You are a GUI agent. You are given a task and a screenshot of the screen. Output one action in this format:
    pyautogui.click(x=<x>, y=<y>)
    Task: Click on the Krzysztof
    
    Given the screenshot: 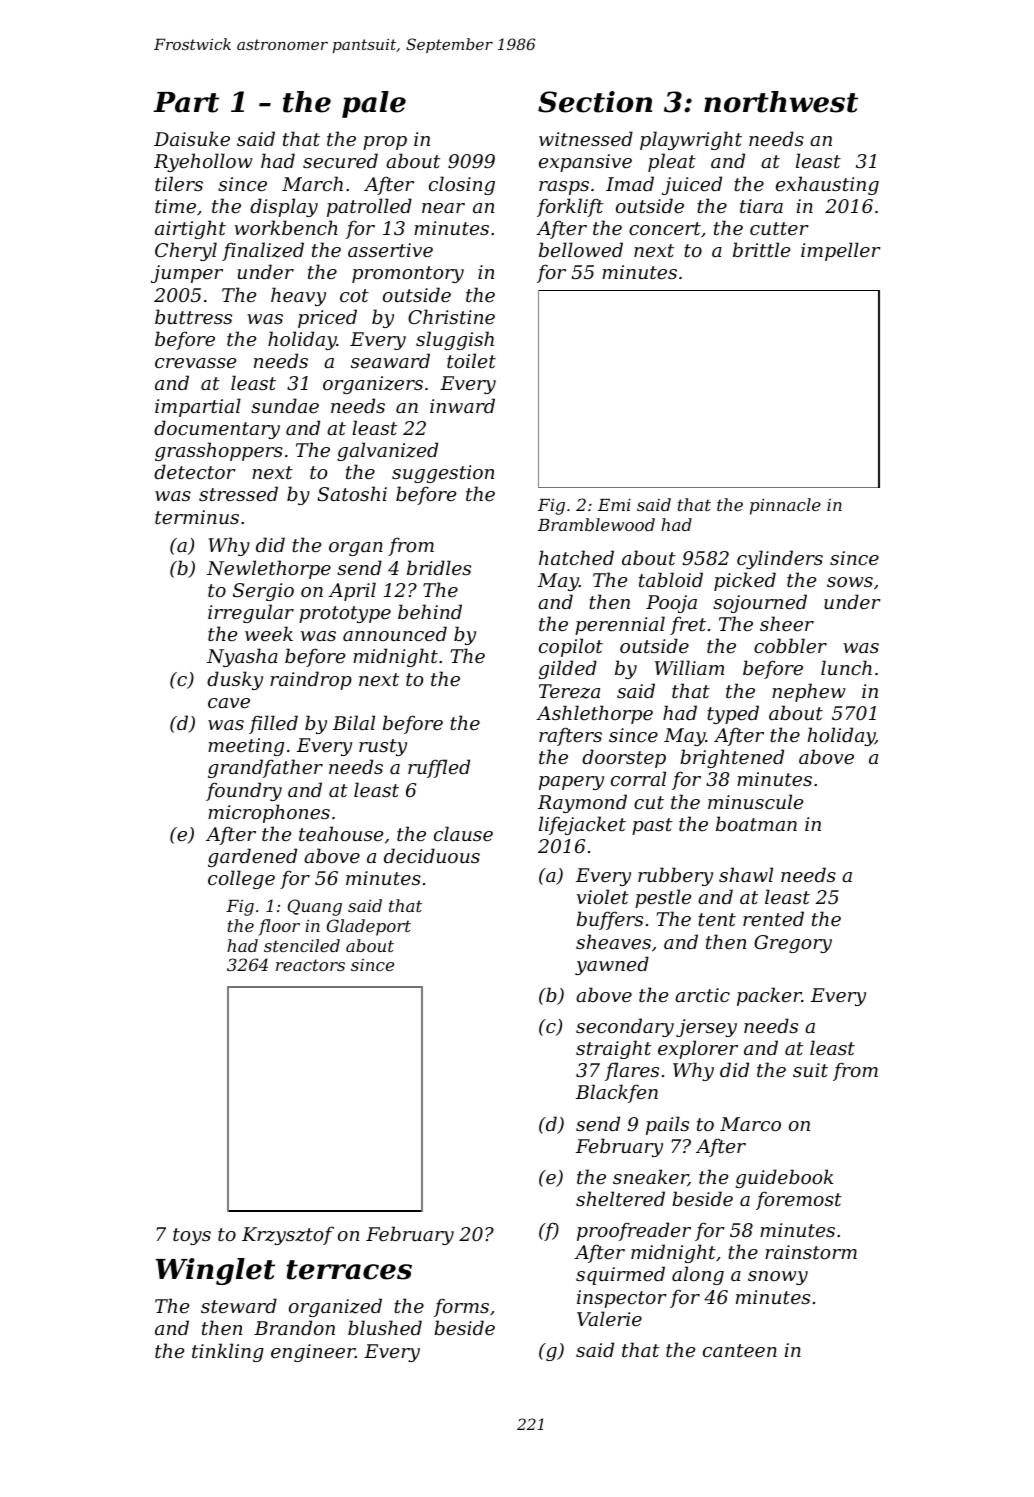 What is the action you would take?
    pyautogui.click(x=288, y=1235)
